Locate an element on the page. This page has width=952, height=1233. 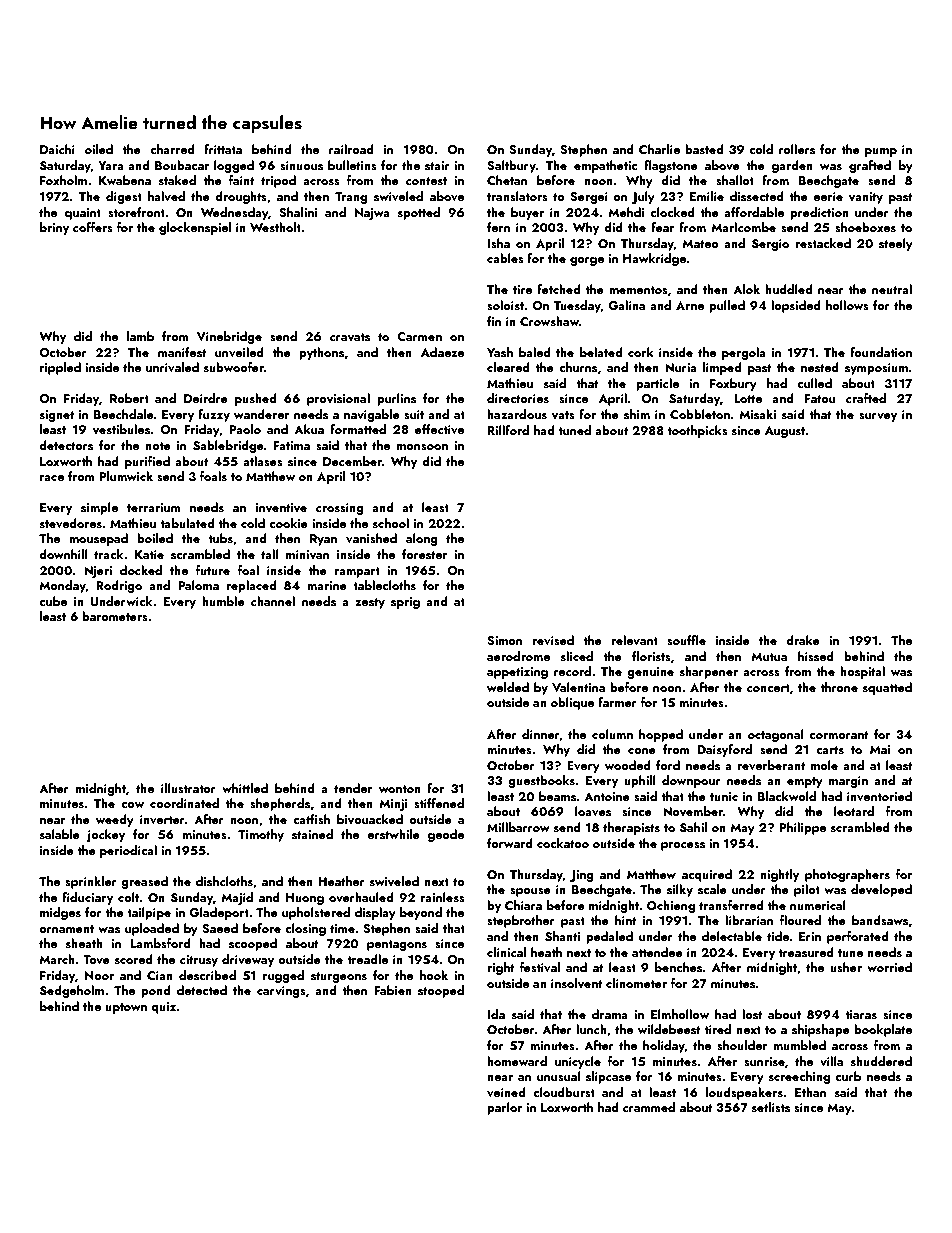
basted is located at coordinates (704, 149).
